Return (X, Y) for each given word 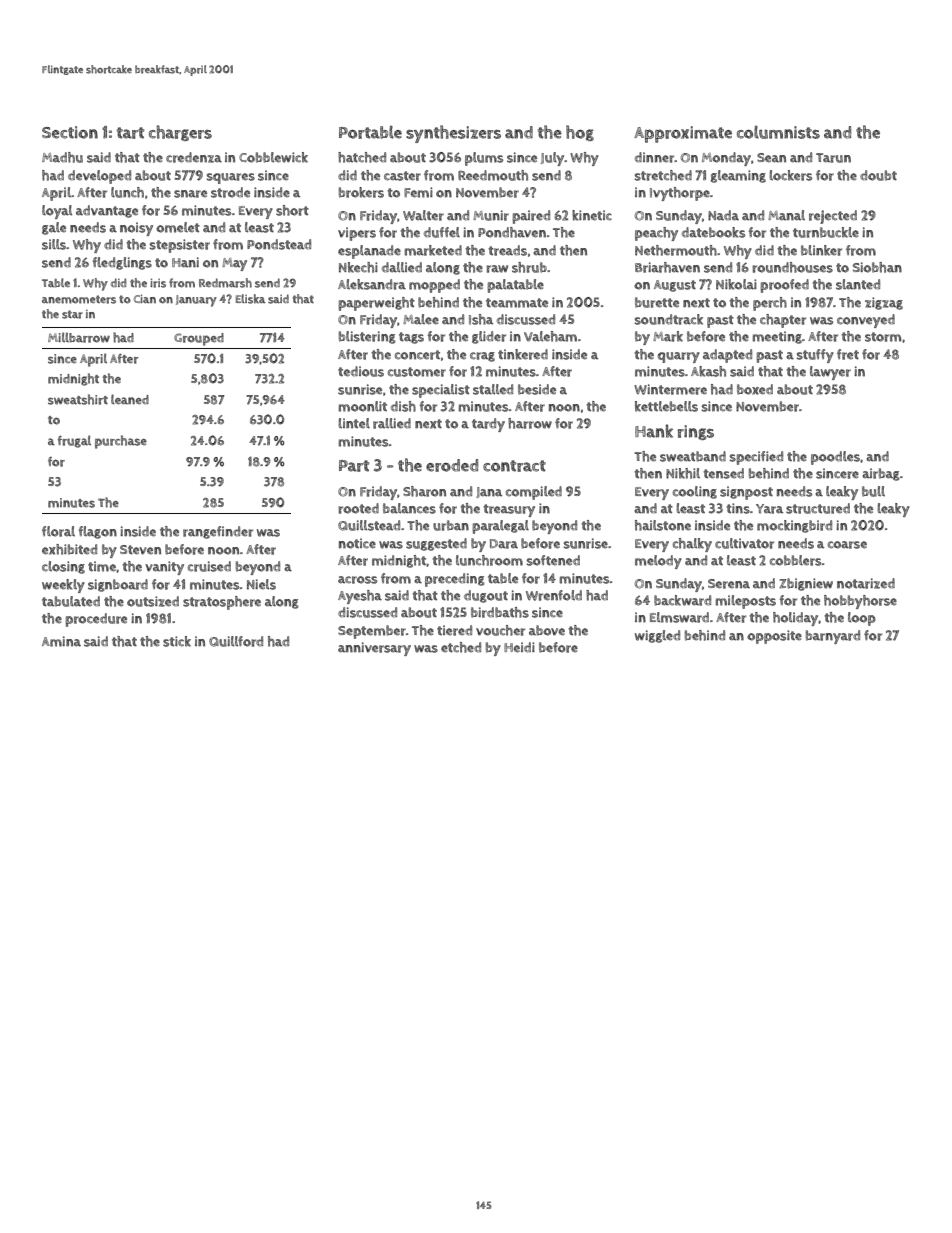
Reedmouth (493, 175)
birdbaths (500, 612)
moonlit (363, 406)
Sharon (424, 491)
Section (70, 132)
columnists (778, 132)
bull (873, 491)
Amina (61, 641)
